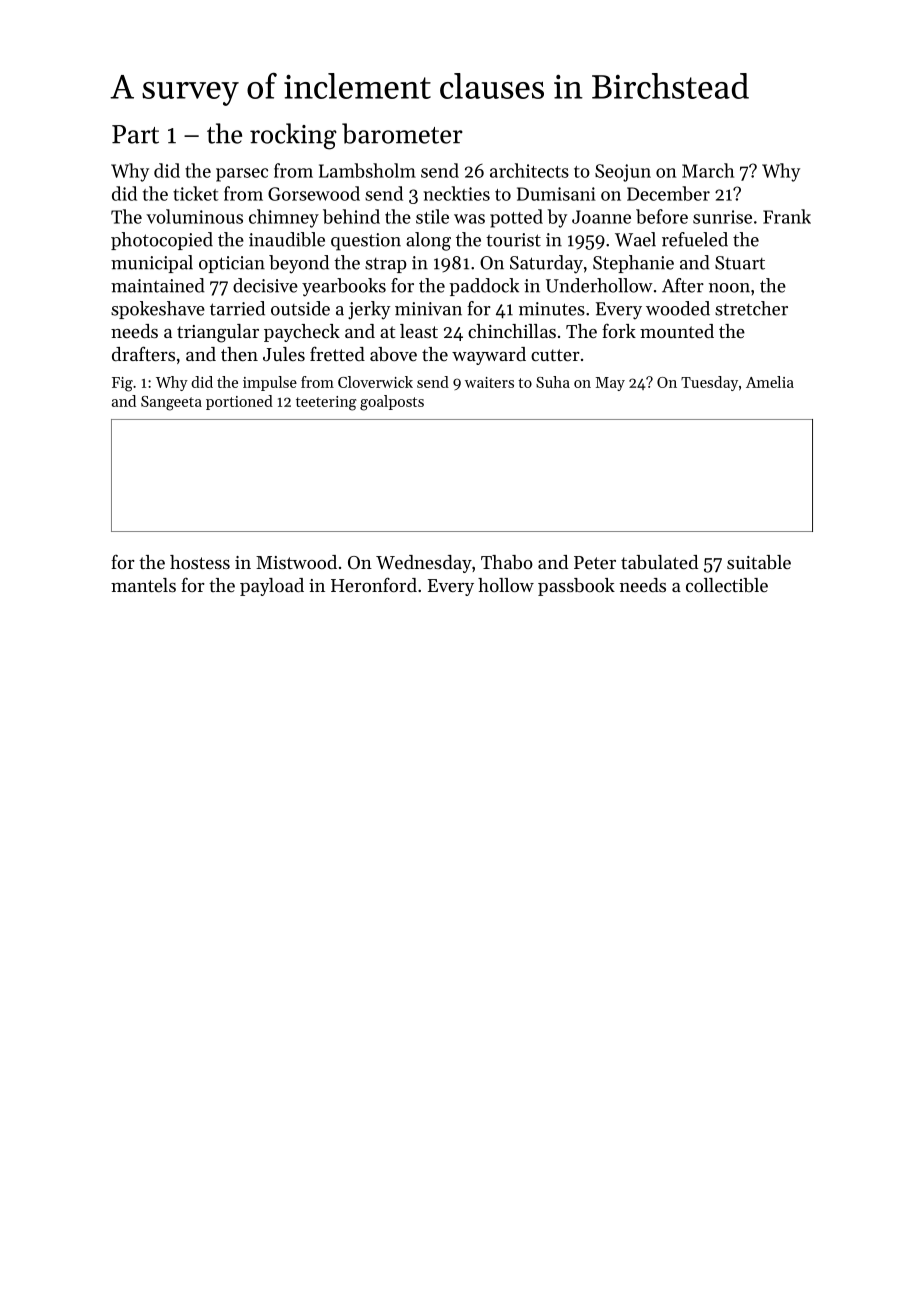  I want to click on hostess, so click(200, 562).
